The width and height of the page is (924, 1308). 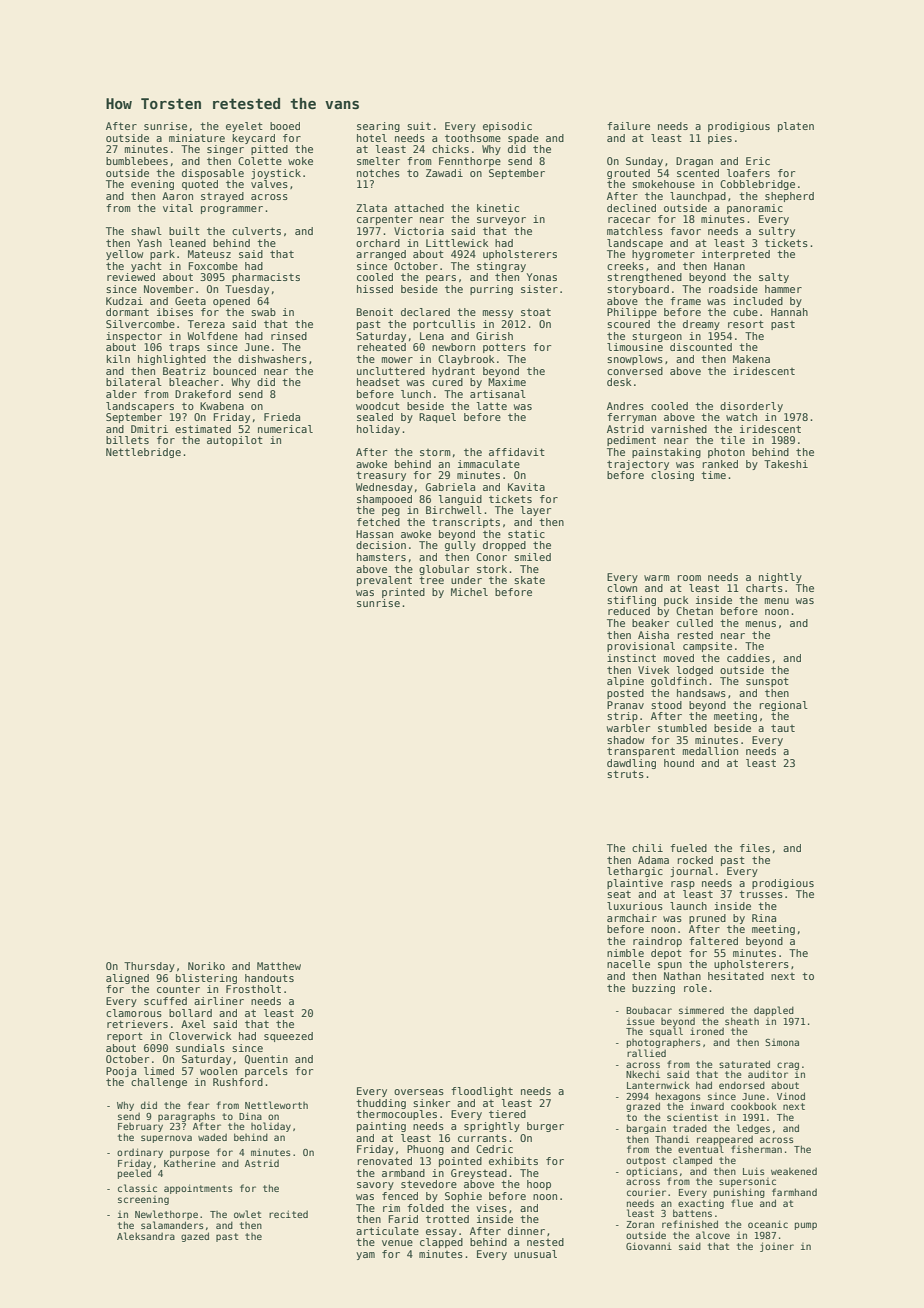 What do you see at coordinates (507, 127) in the page?
I see `episodic` at bounding box center [507, 127].
